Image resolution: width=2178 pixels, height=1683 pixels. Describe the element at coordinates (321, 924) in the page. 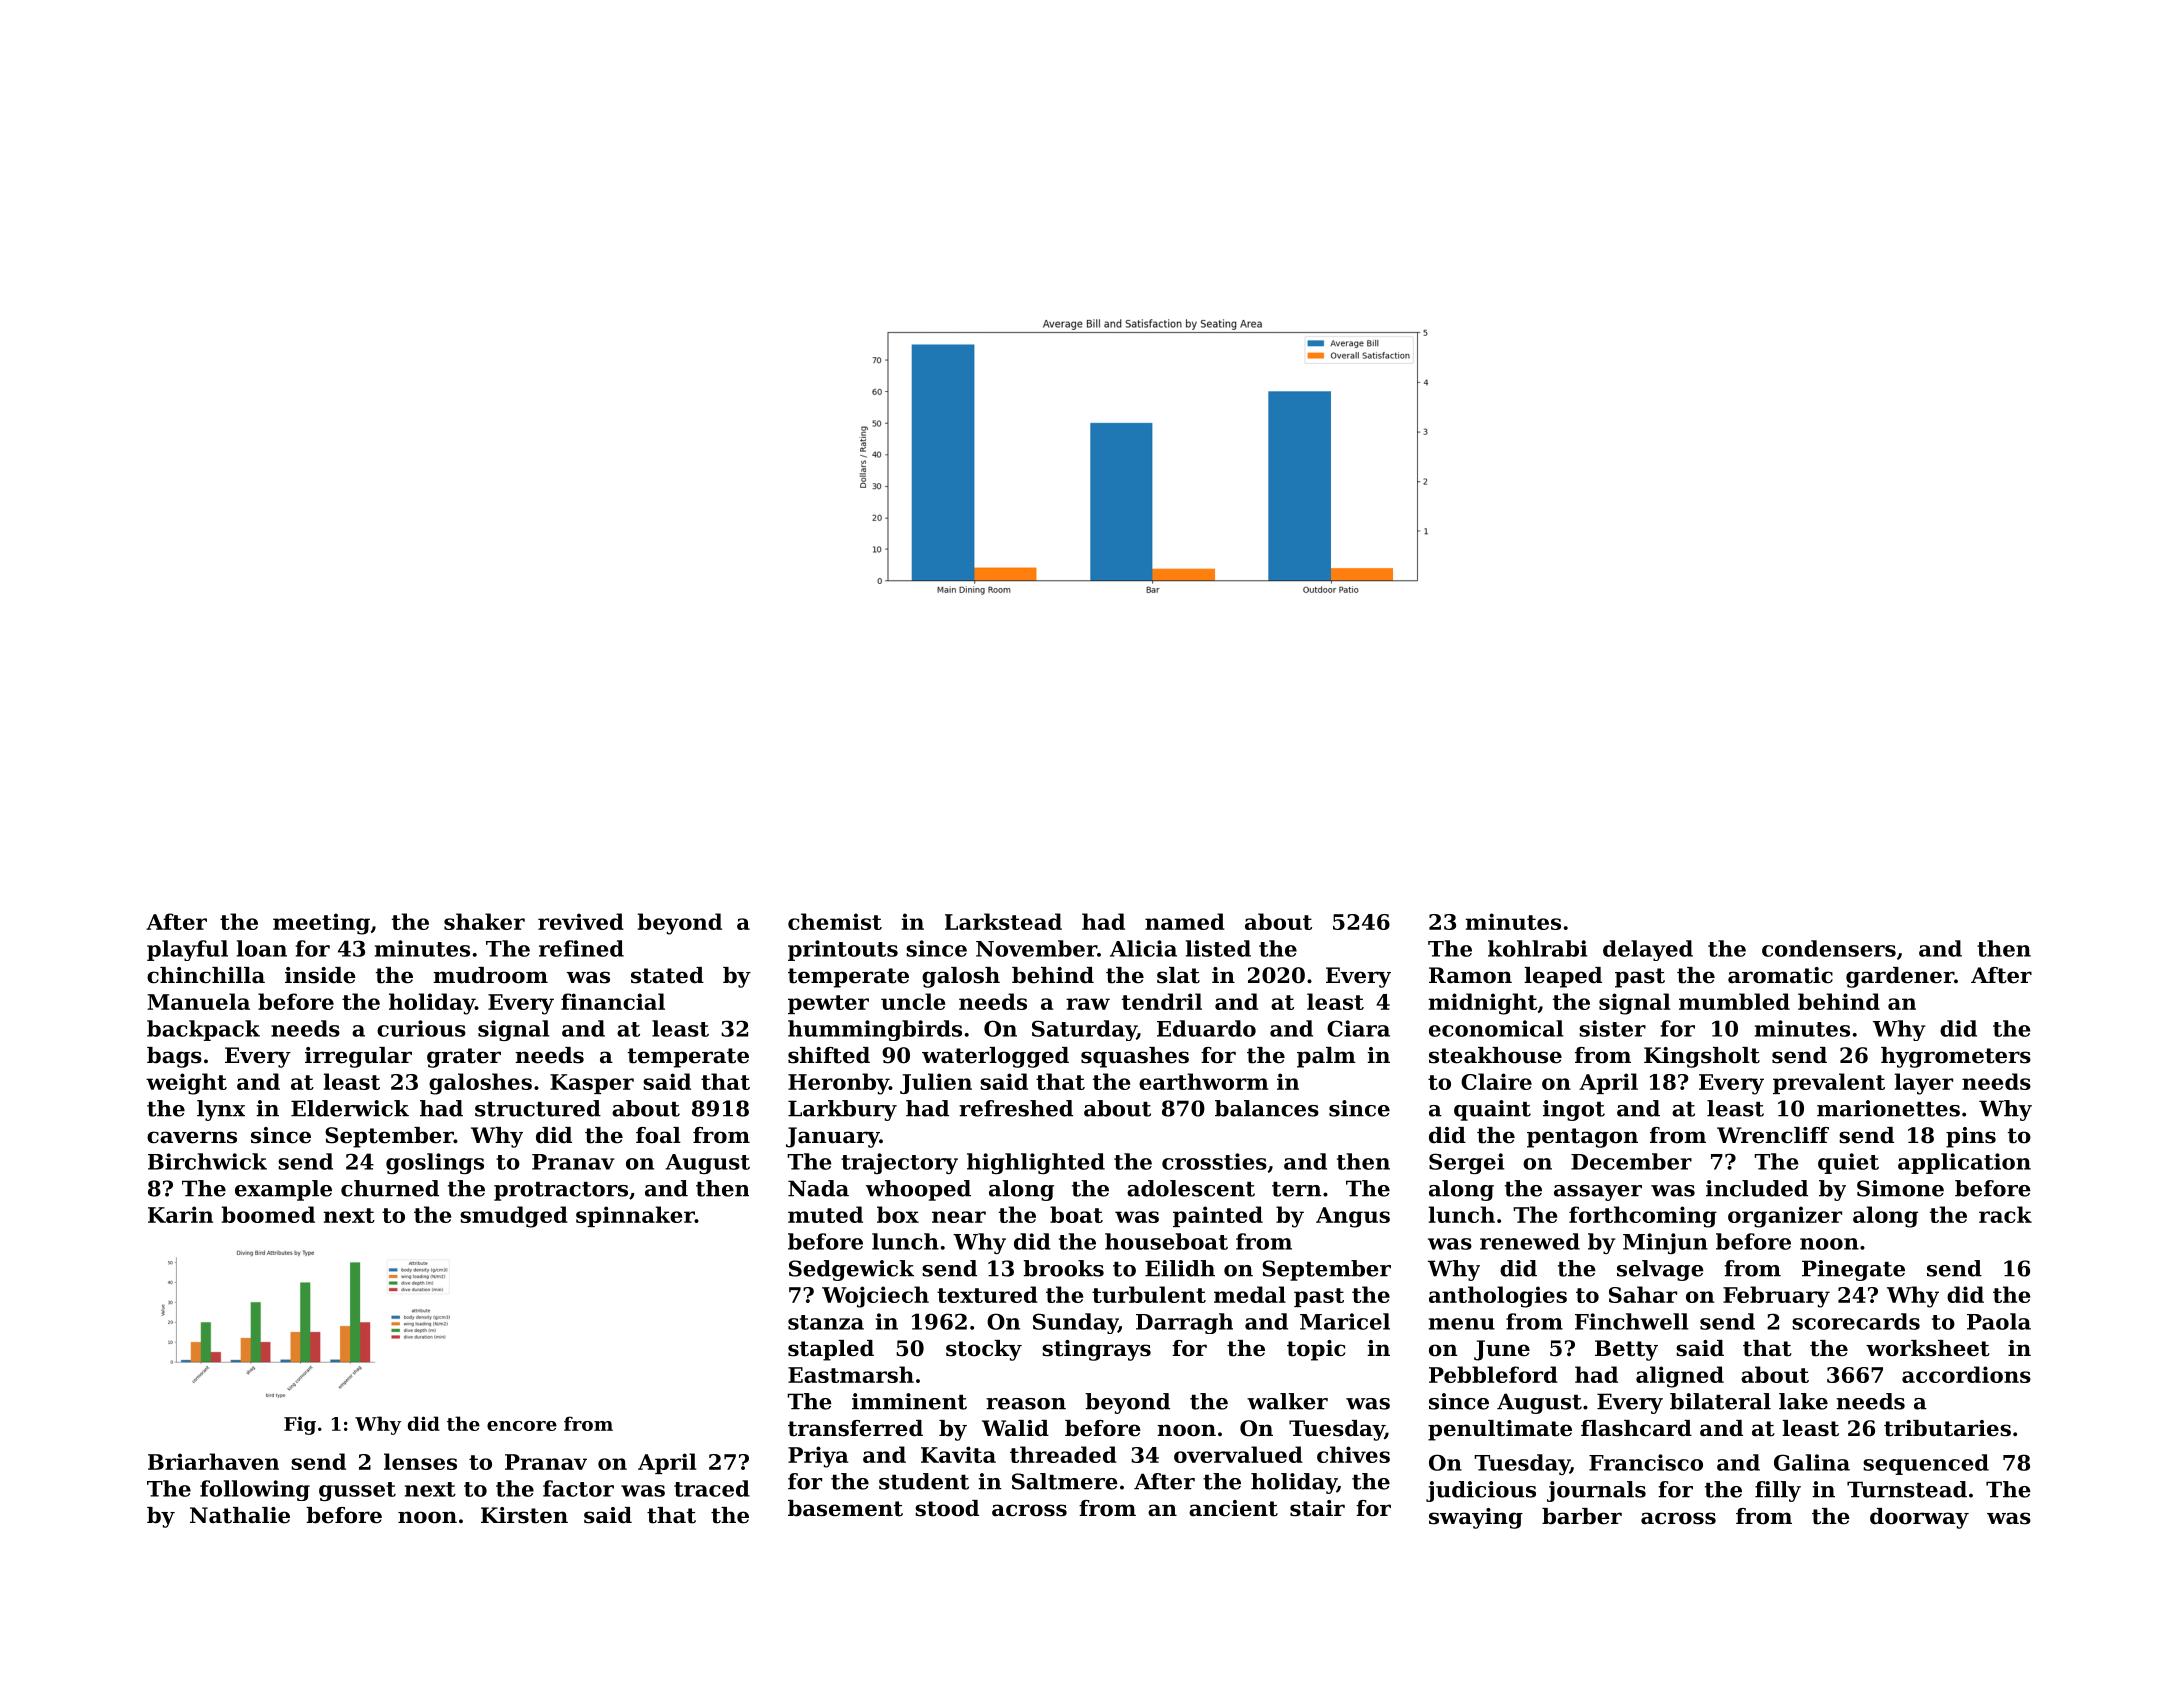

I see `meeting` at that location.
